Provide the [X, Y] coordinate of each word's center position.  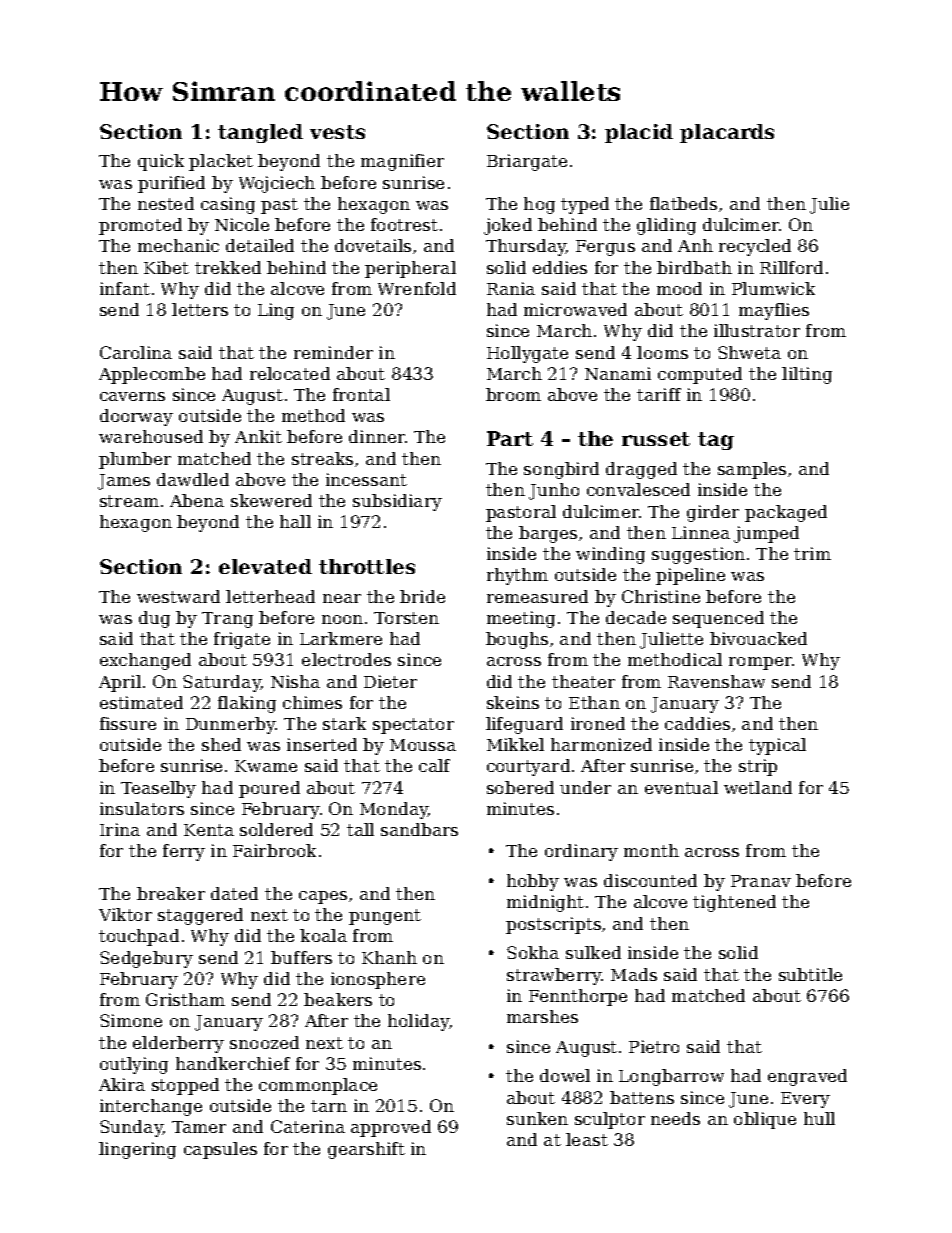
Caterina [308, 1126]
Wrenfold [417, 288]
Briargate [527, 162]
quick [161, 162]
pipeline [690, 576]
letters [200, 309]
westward [178, 596]
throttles [367, 566]
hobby [533, 882]
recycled [755, 247]
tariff [659, 394]
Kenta [209, 830]
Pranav [761, 881]
